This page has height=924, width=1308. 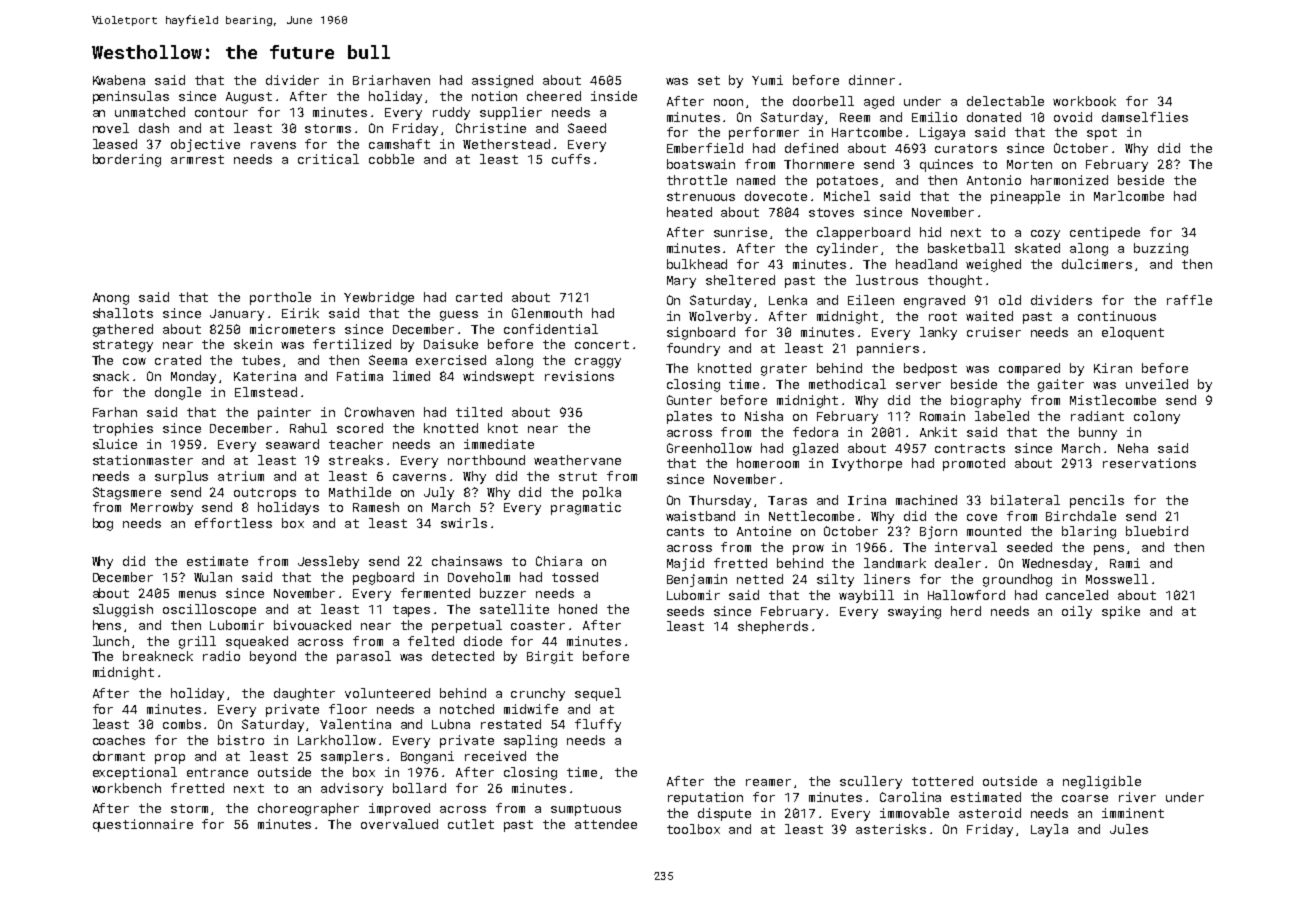 What do you see at coordinates (693, 829) in the page?
I see `toolbox` at bounding box center [693, 829].
